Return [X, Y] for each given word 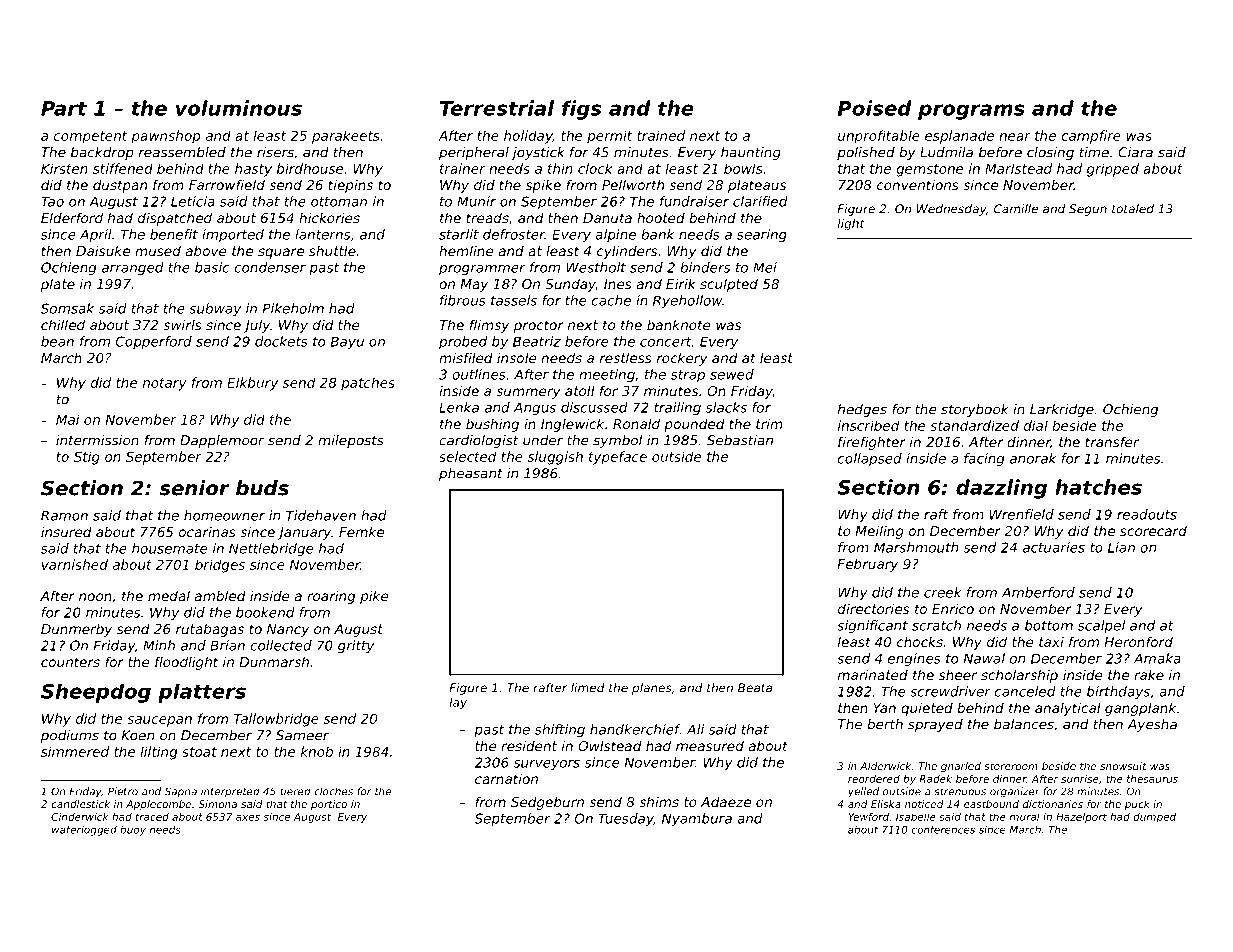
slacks [726, 407]
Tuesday [626, 820]
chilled [63, 324]
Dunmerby [76, 630]
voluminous [239, 108]
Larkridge [1062, 410]
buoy [133, 830]
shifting [560, 731]
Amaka [1157, 658]
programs [971, 112]
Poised [875, 108]
